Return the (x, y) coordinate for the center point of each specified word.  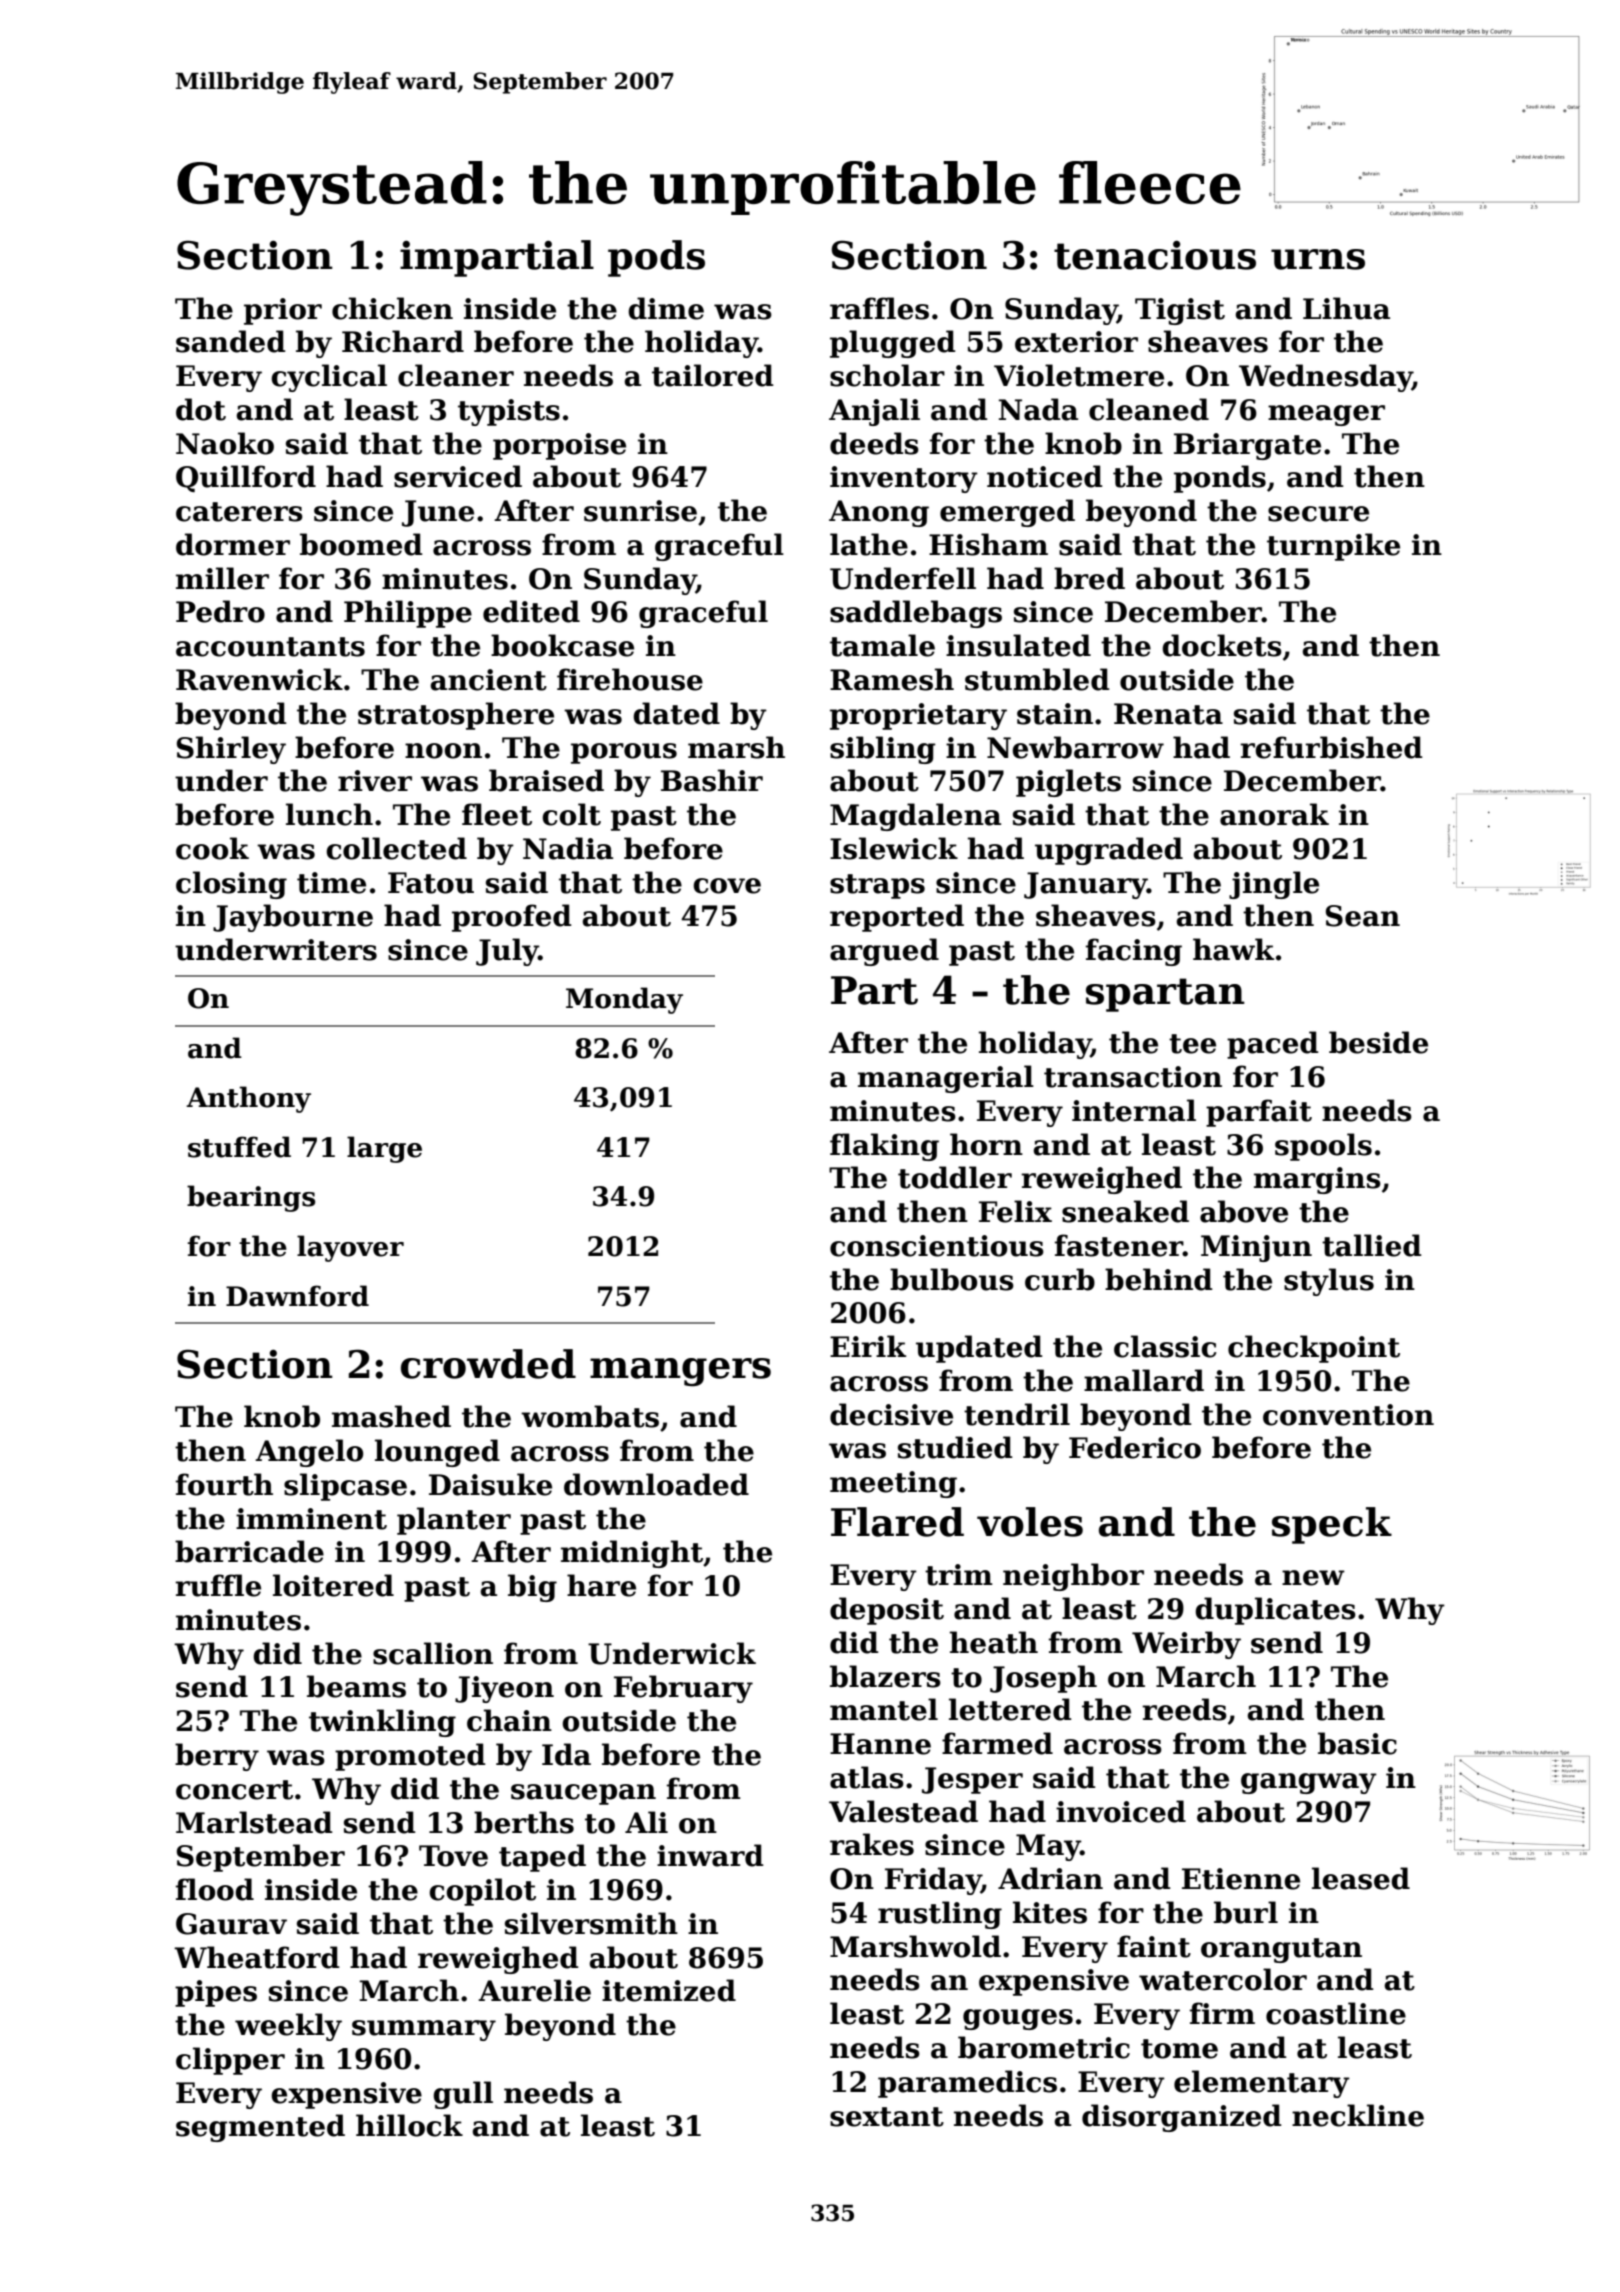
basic (1357, 1743)
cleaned (1149, 409)
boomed (361, 544)
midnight (632, 1554)
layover (350, 1248)
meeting (893, 1484)
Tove (453, 1856)
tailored (713, 375)
